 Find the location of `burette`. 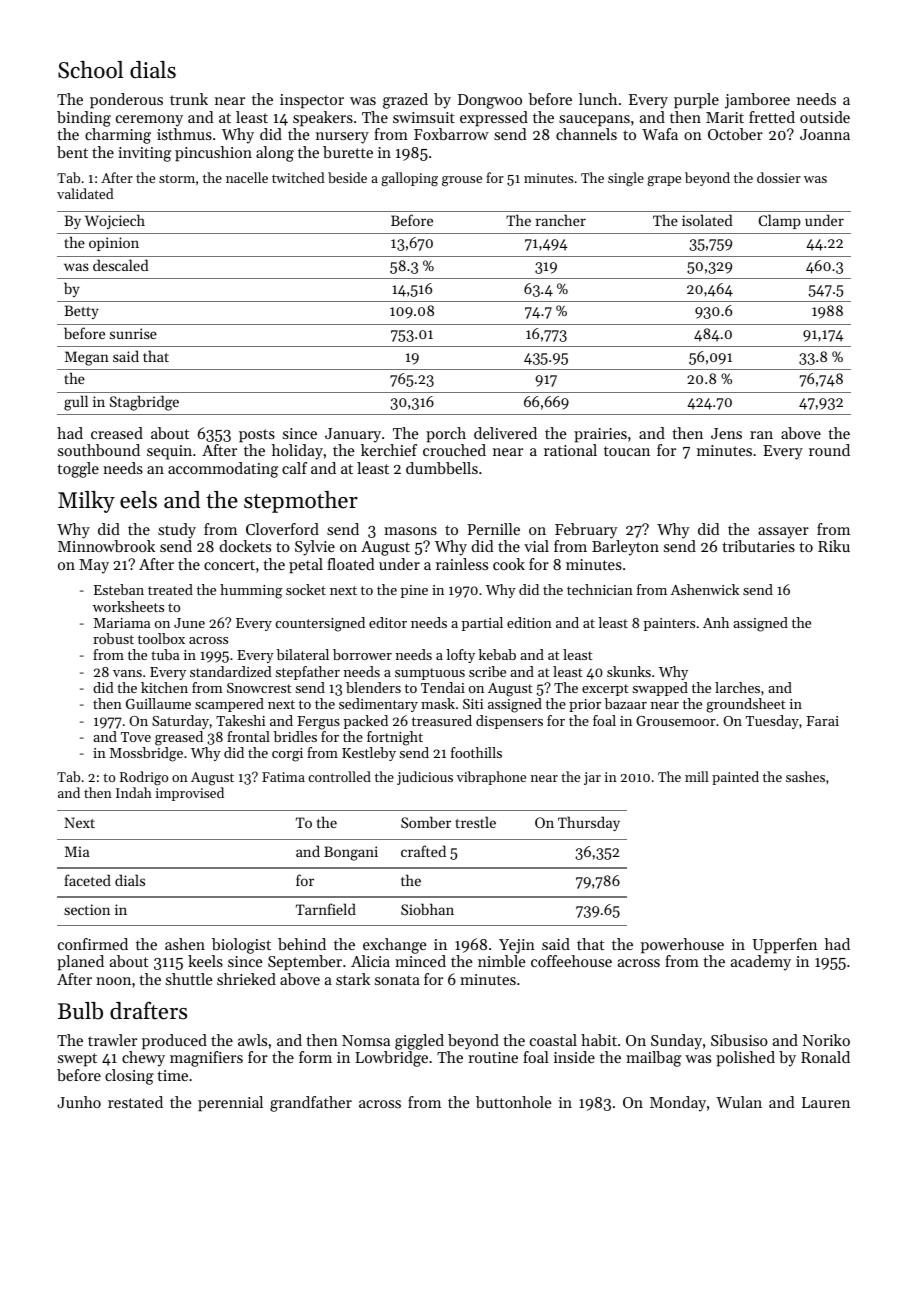

burette is located at coordinates (348, 152).
